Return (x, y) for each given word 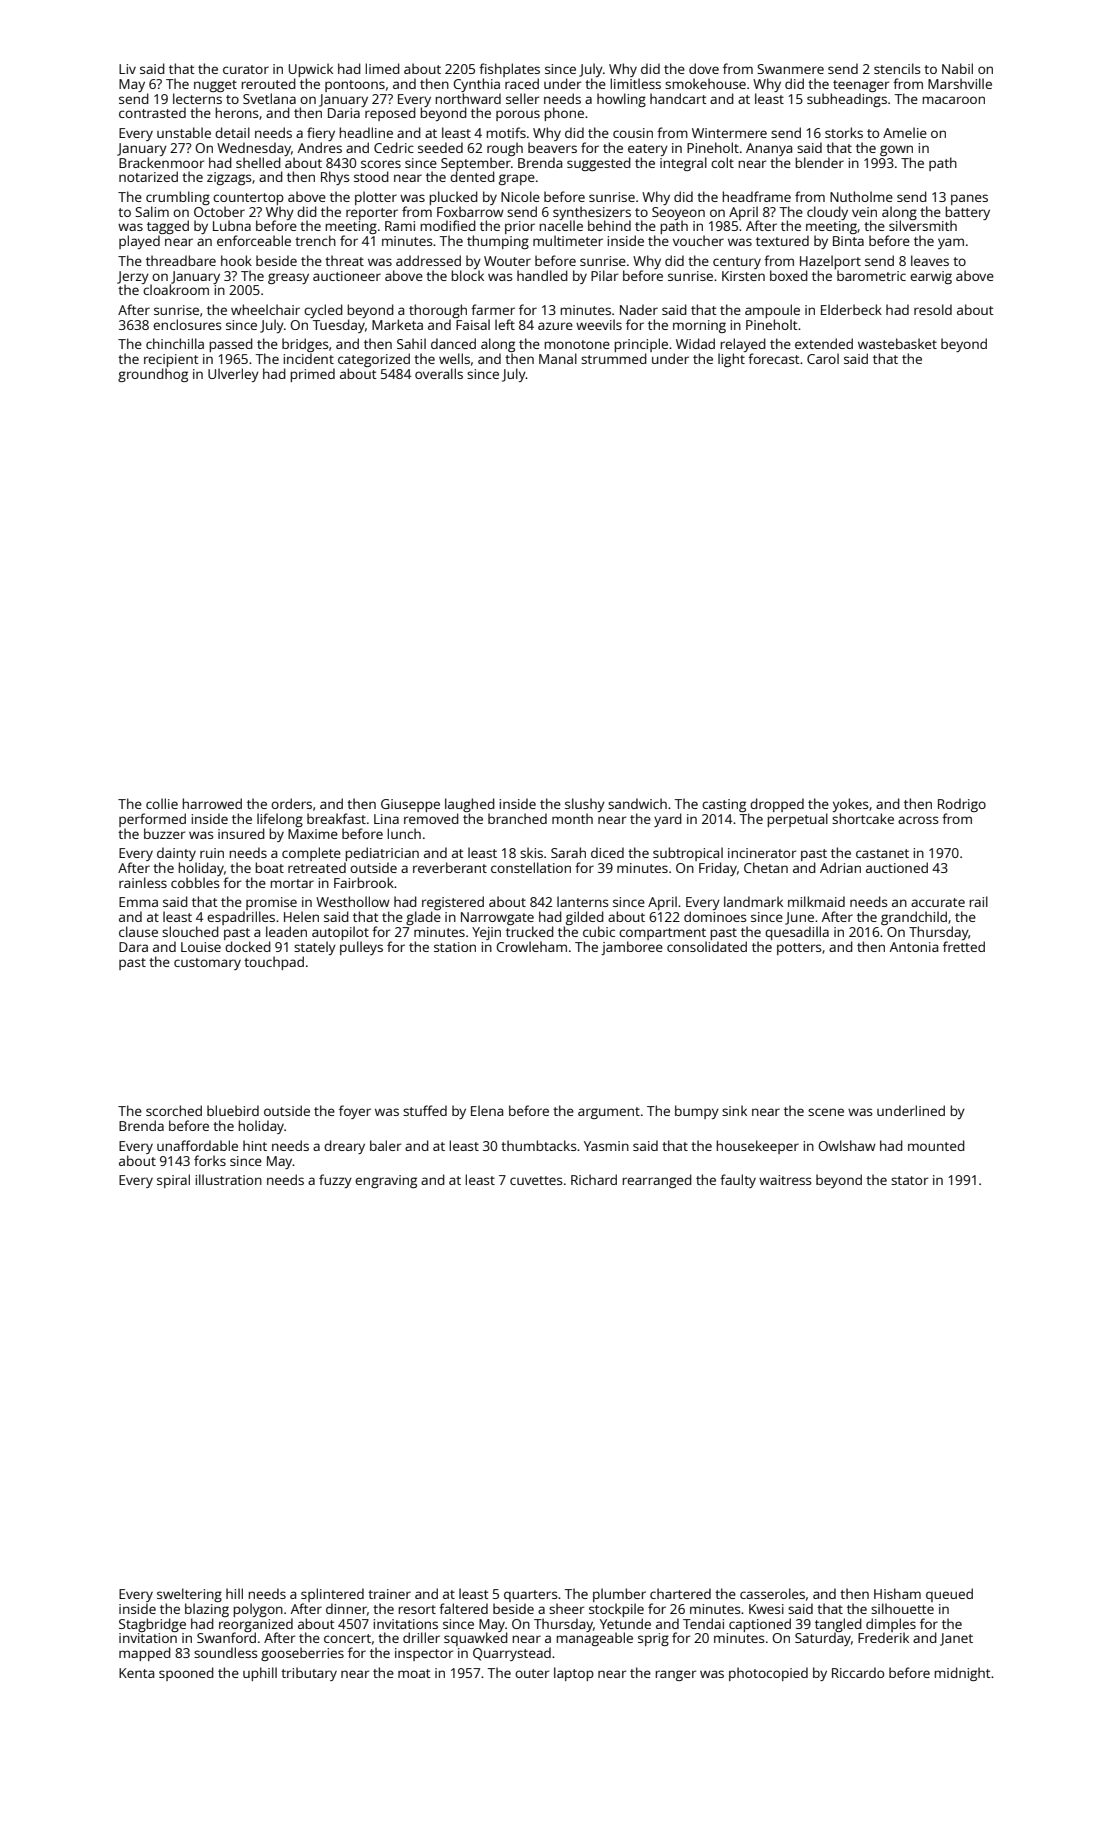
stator (909, 1180)
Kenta (136, 1673)
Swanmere (790, 69)
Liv (127, 69)
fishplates (509, 70)
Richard (594, 1179)
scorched (174, 1110)
